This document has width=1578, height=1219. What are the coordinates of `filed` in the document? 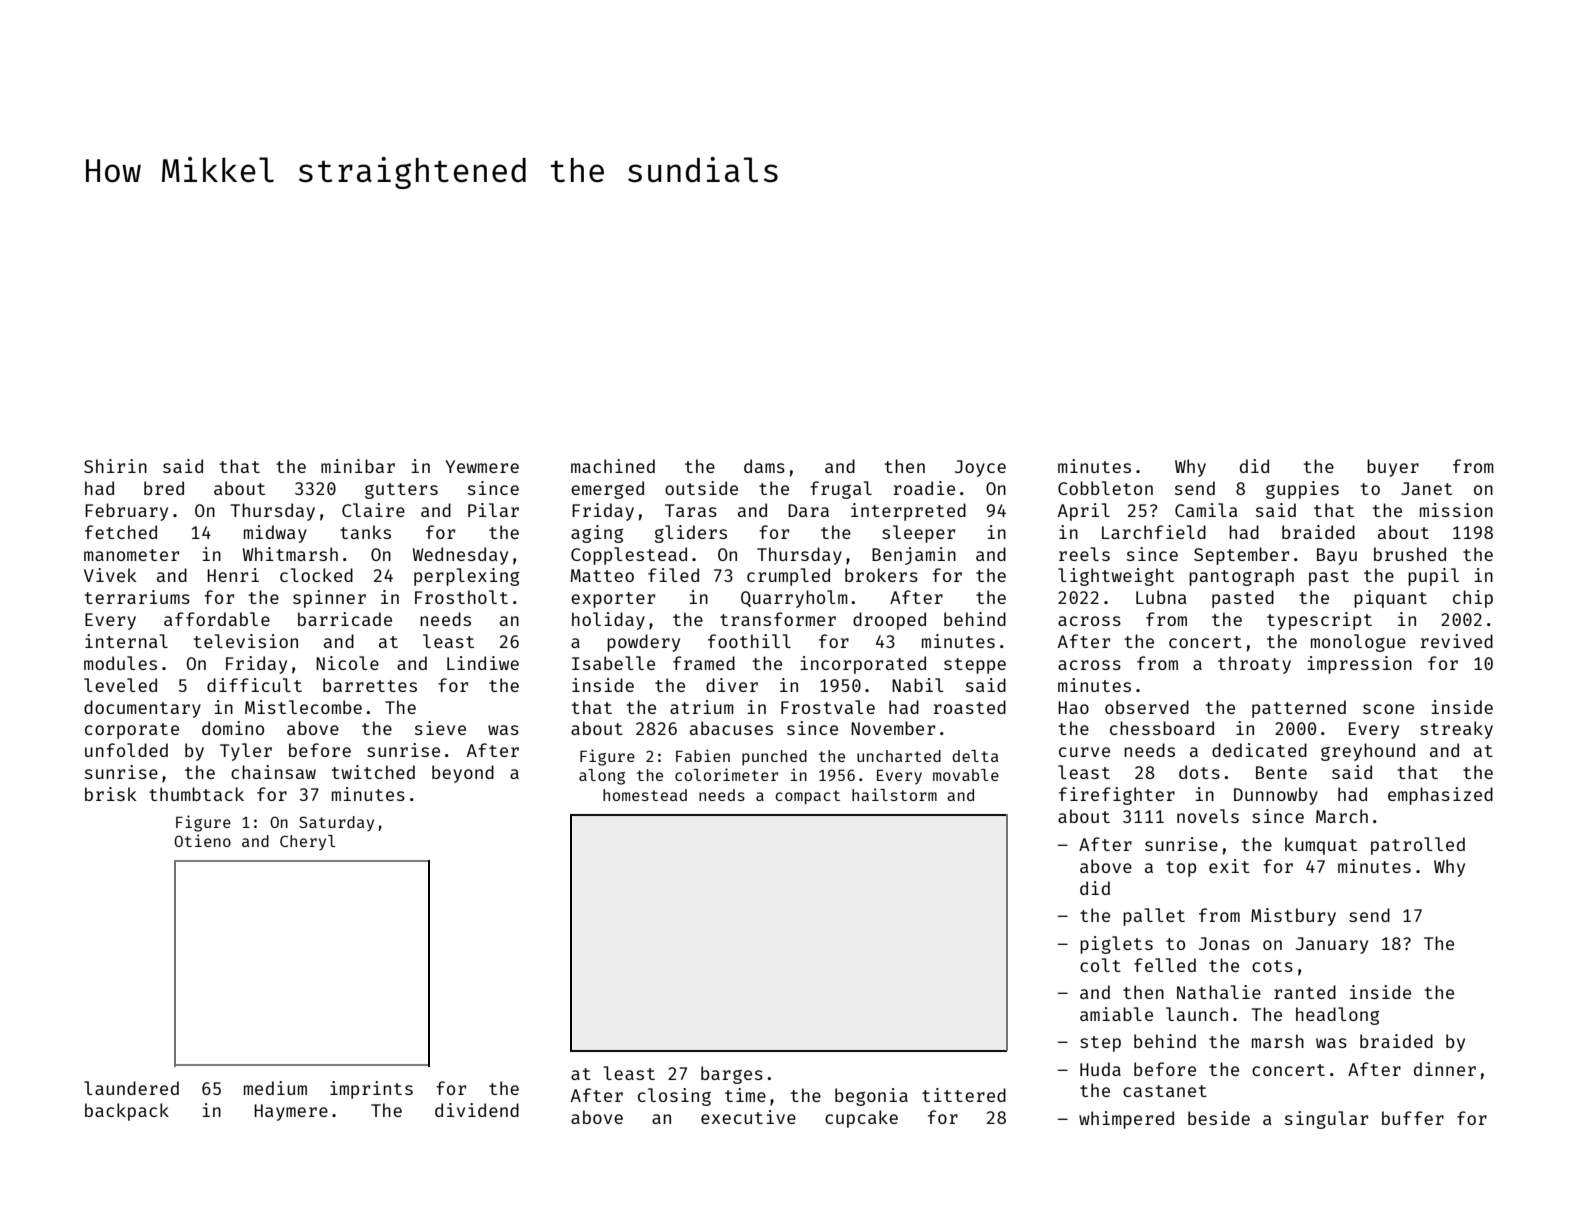 It's located at (673, 575).
